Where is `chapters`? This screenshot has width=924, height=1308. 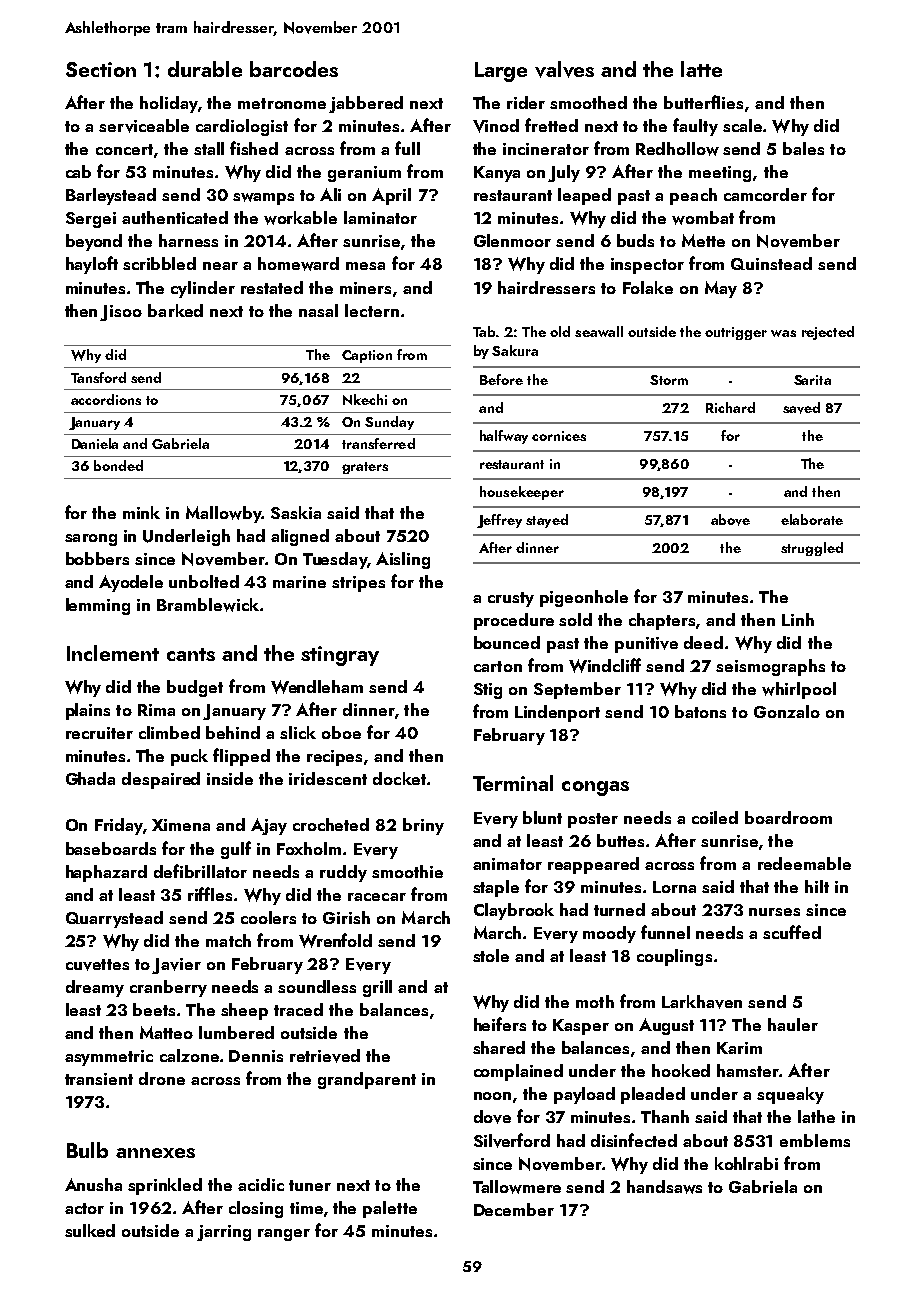 chapters is located at coordinates (662, 621).
